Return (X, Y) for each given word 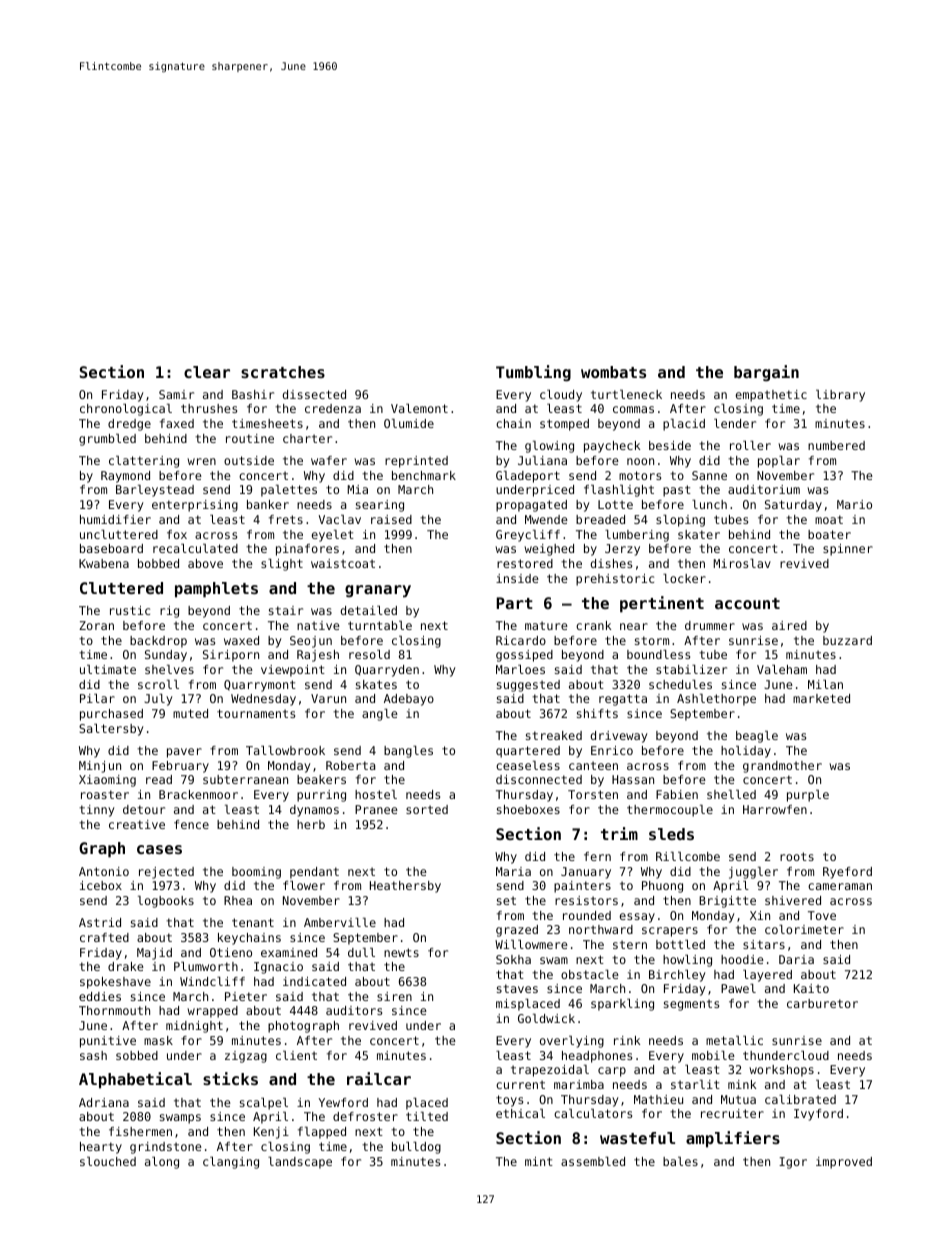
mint (539, 1161)
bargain (766, 373)
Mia (357, 489)
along (162, 1163)
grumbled (107, 440)
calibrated (800, 1099)
